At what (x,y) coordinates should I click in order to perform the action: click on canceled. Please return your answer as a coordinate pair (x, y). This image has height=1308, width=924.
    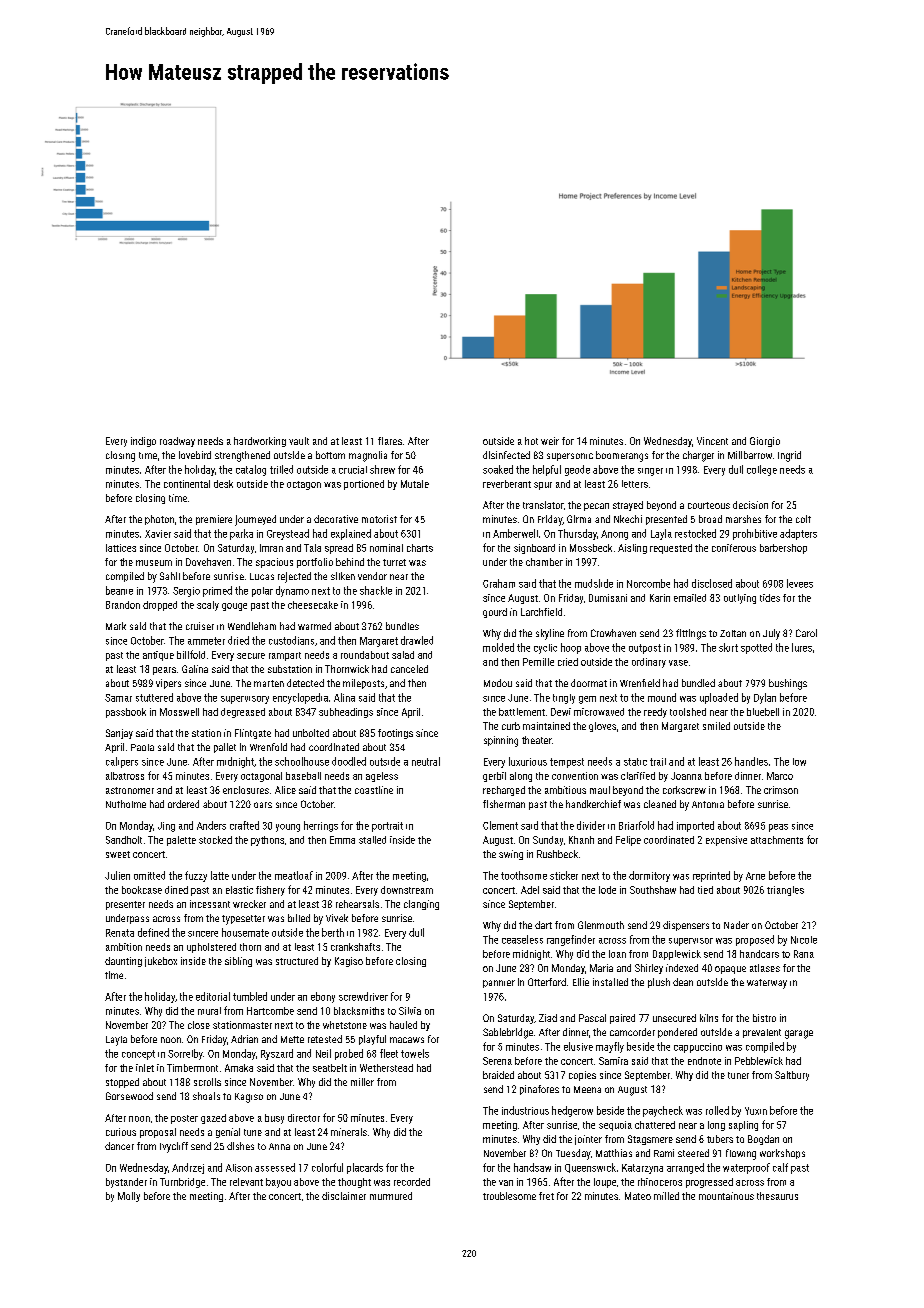
    Looking at the image, I should click on (409, 669).
